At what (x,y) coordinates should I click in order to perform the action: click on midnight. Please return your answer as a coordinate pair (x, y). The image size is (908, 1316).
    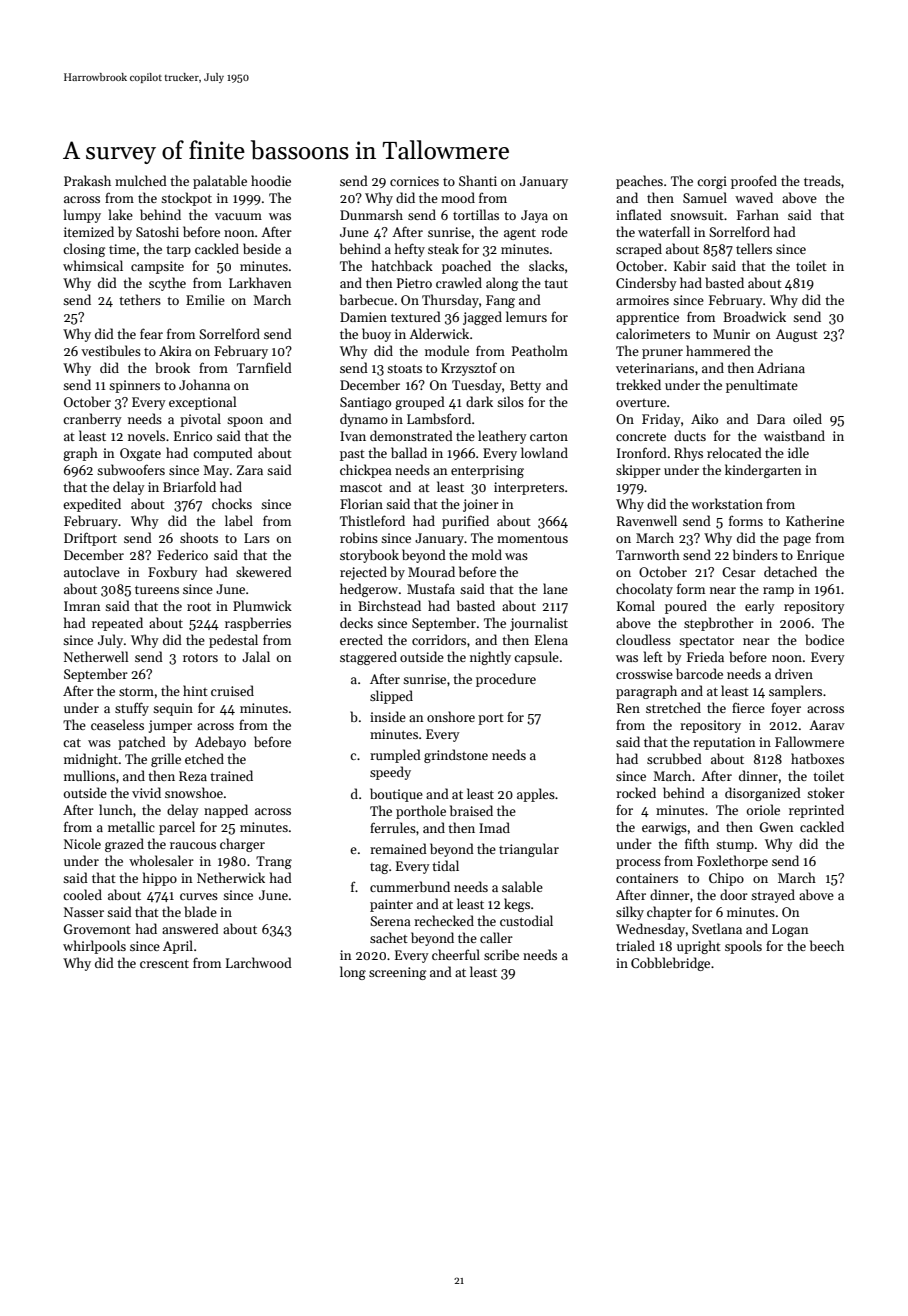
    Looking at the image, I should click on (91, 760).
